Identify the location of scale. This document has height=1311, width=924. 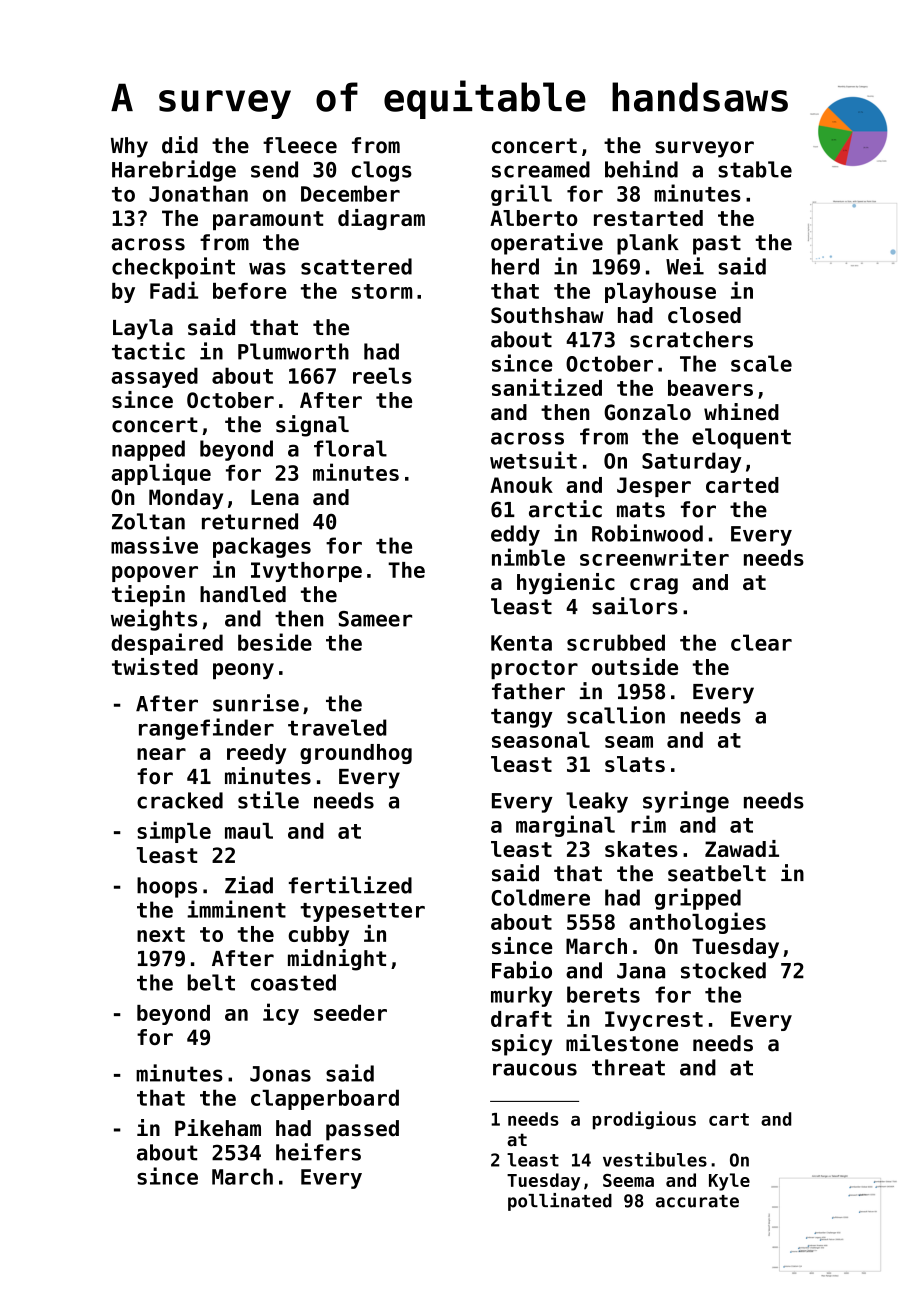
(761, 363).
